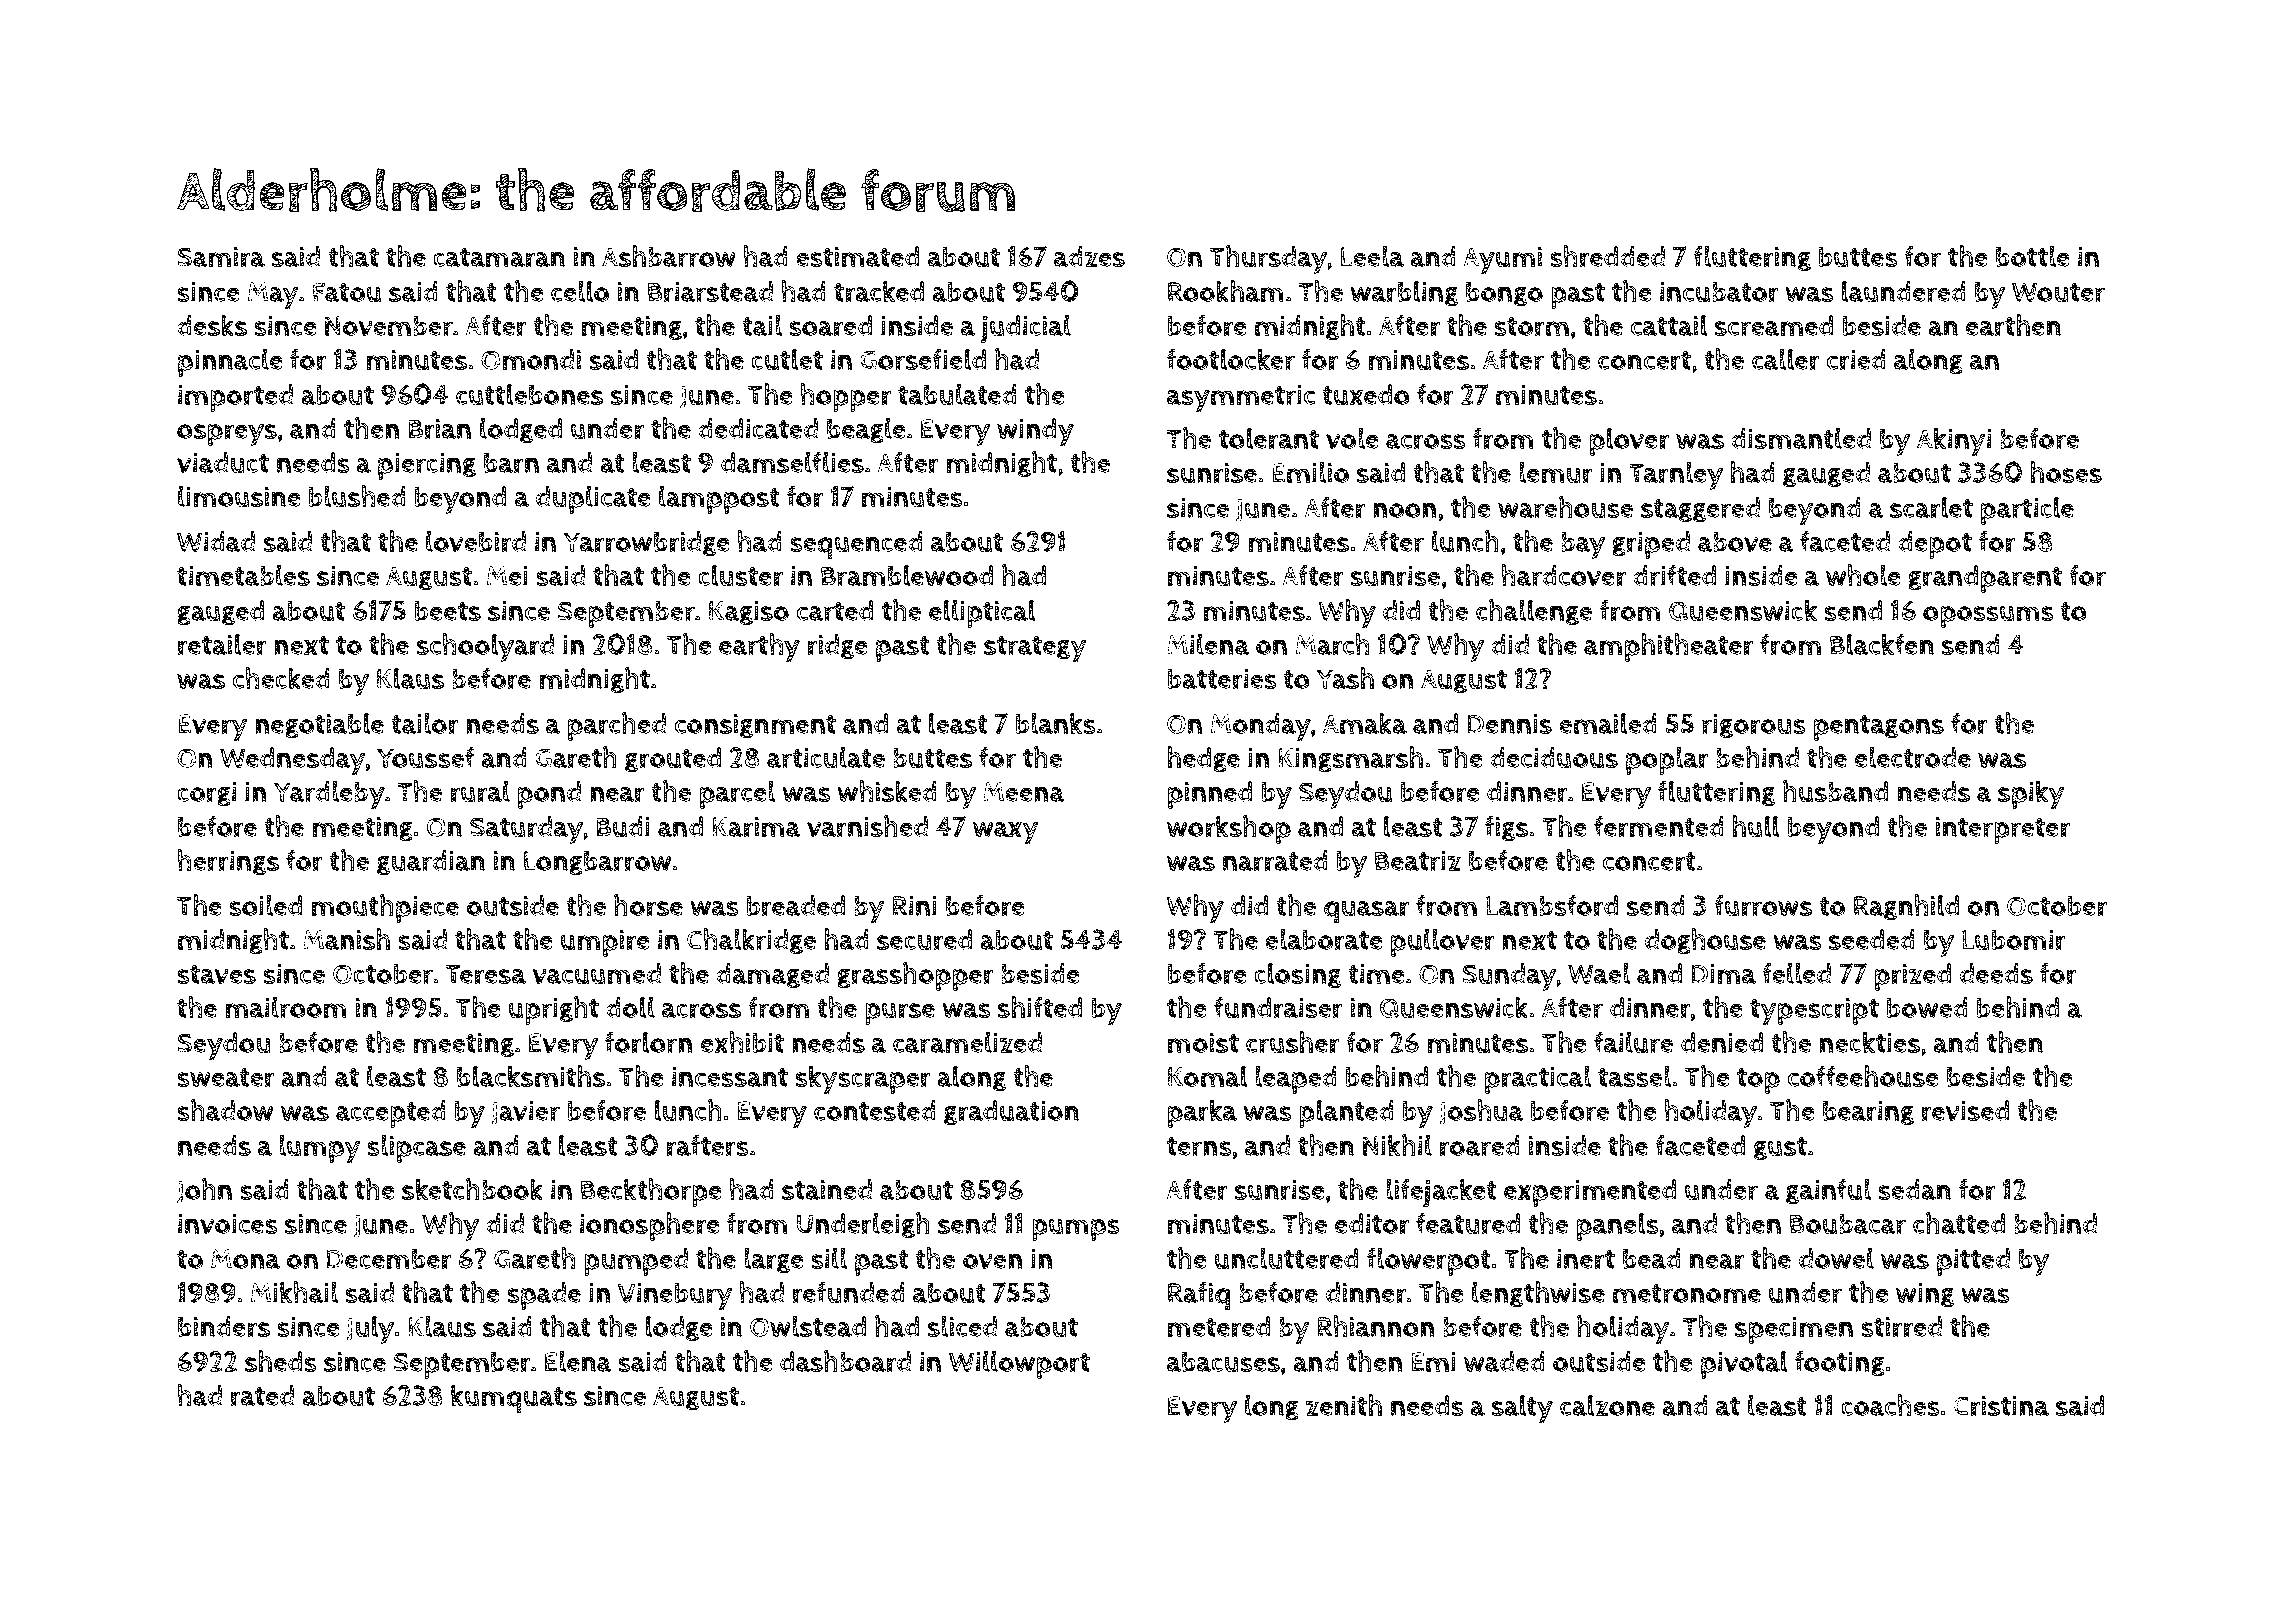 The image size is (2292, 1620). What do you see at coordinates (1667, 760) in the page?
I see `poplar` at bounding box center [1667, 760].
